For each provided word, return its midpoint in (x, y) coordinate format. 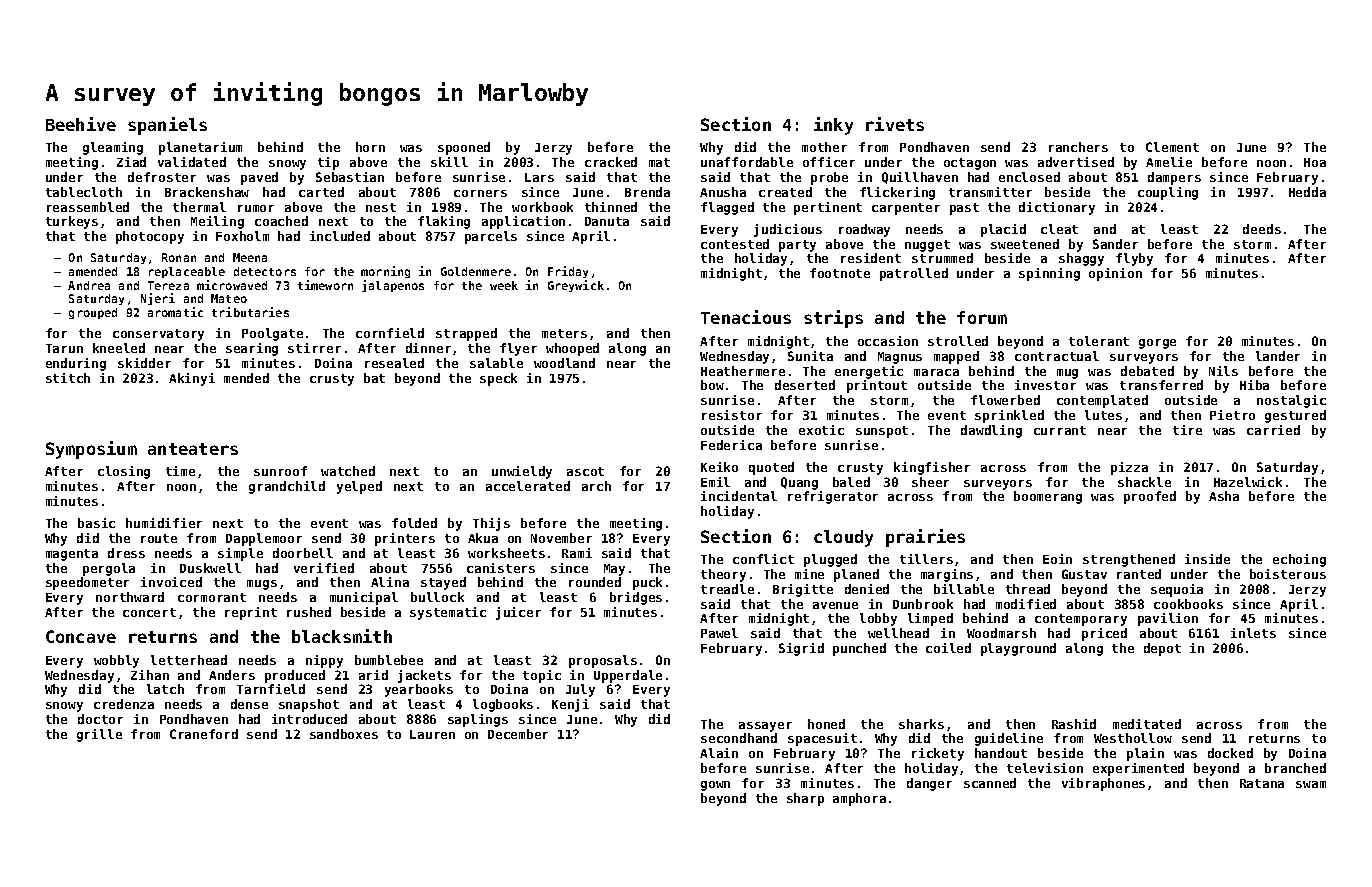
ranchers (1078, 147)
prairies (925, 538)
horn (370, 147)
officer (829, 162)
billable (964, 589)
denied (867, 589)
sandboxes (344, 734)
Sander (1115, 244)
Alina (390, 582)
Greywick (576, 286)
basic (96, 523)
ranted (1139, 574)
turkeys (72, 222)
